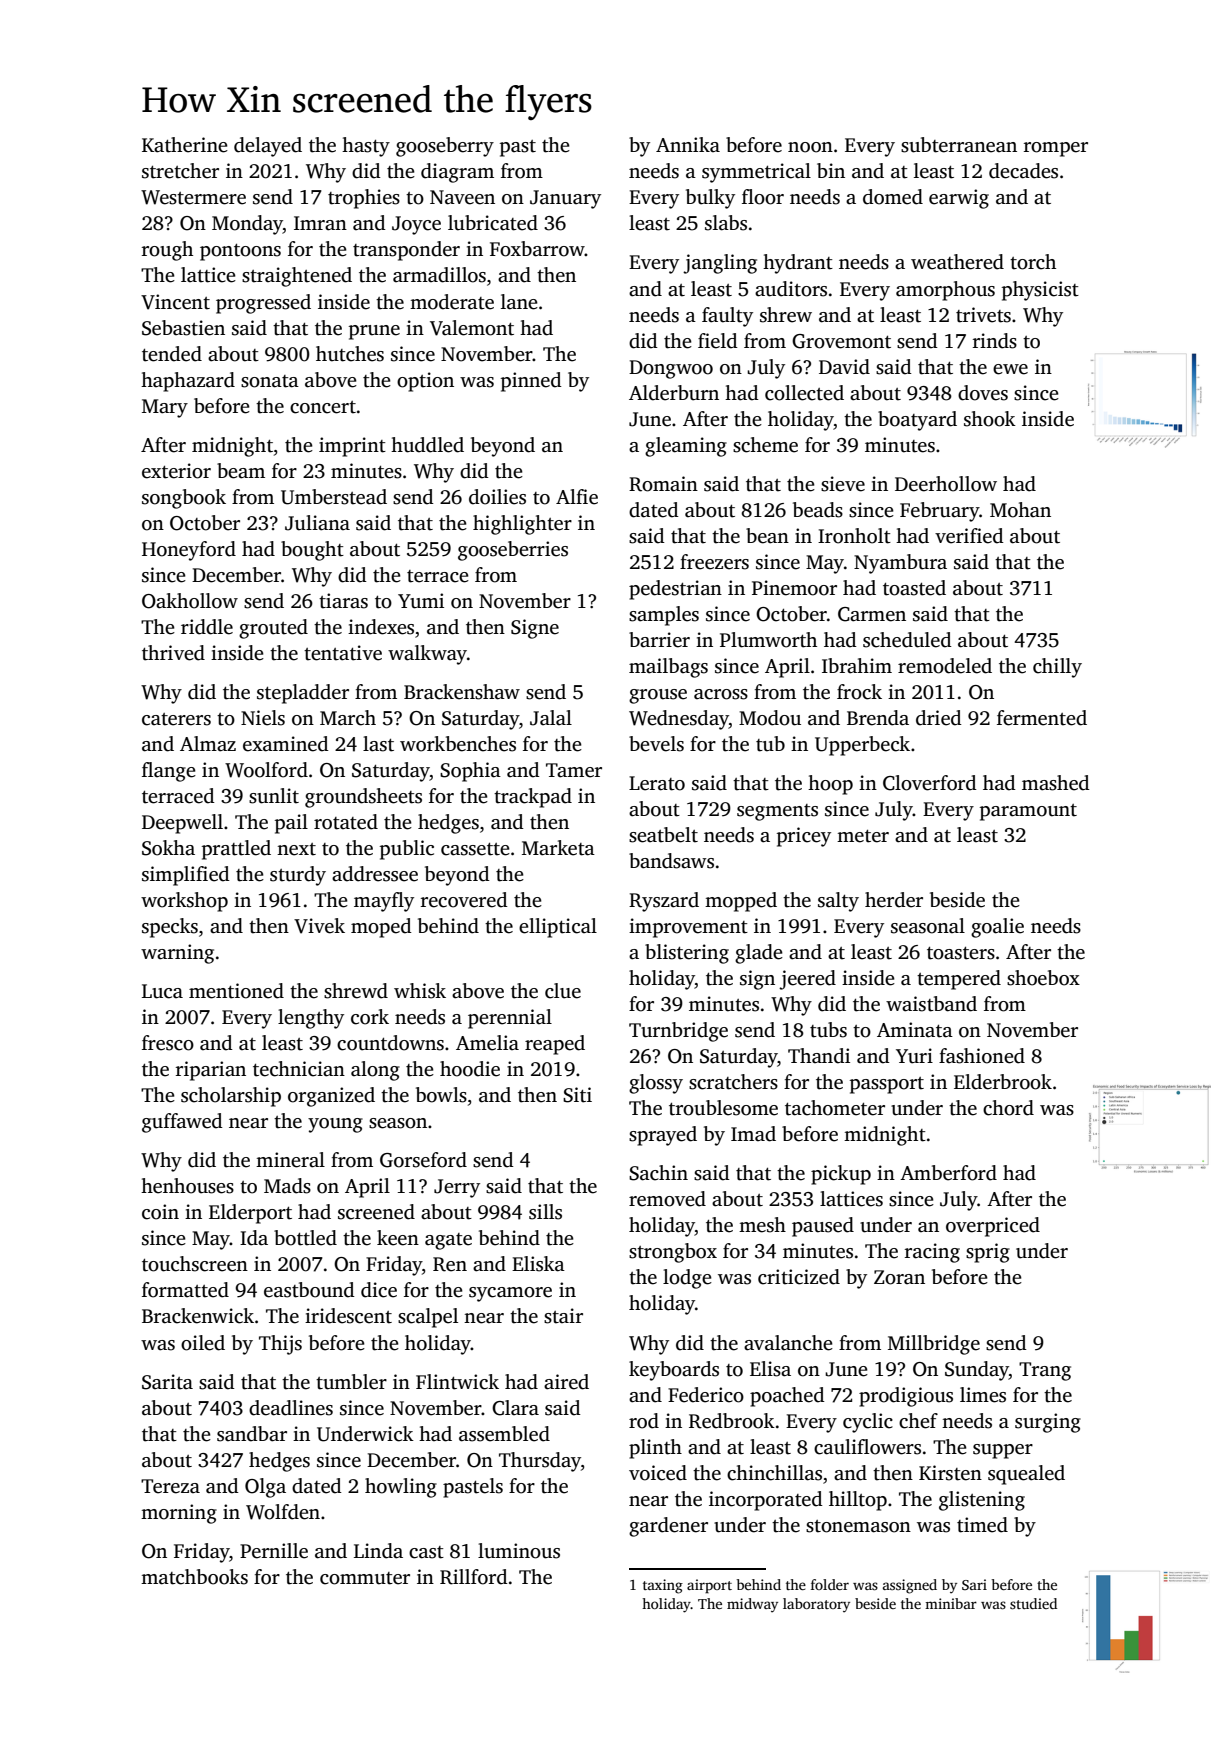 The width and height of the document is (1232, 1742). What do you see at coordinates (236, 991) in the document?
I see `mentioned` at bounding box center [236, 991].
